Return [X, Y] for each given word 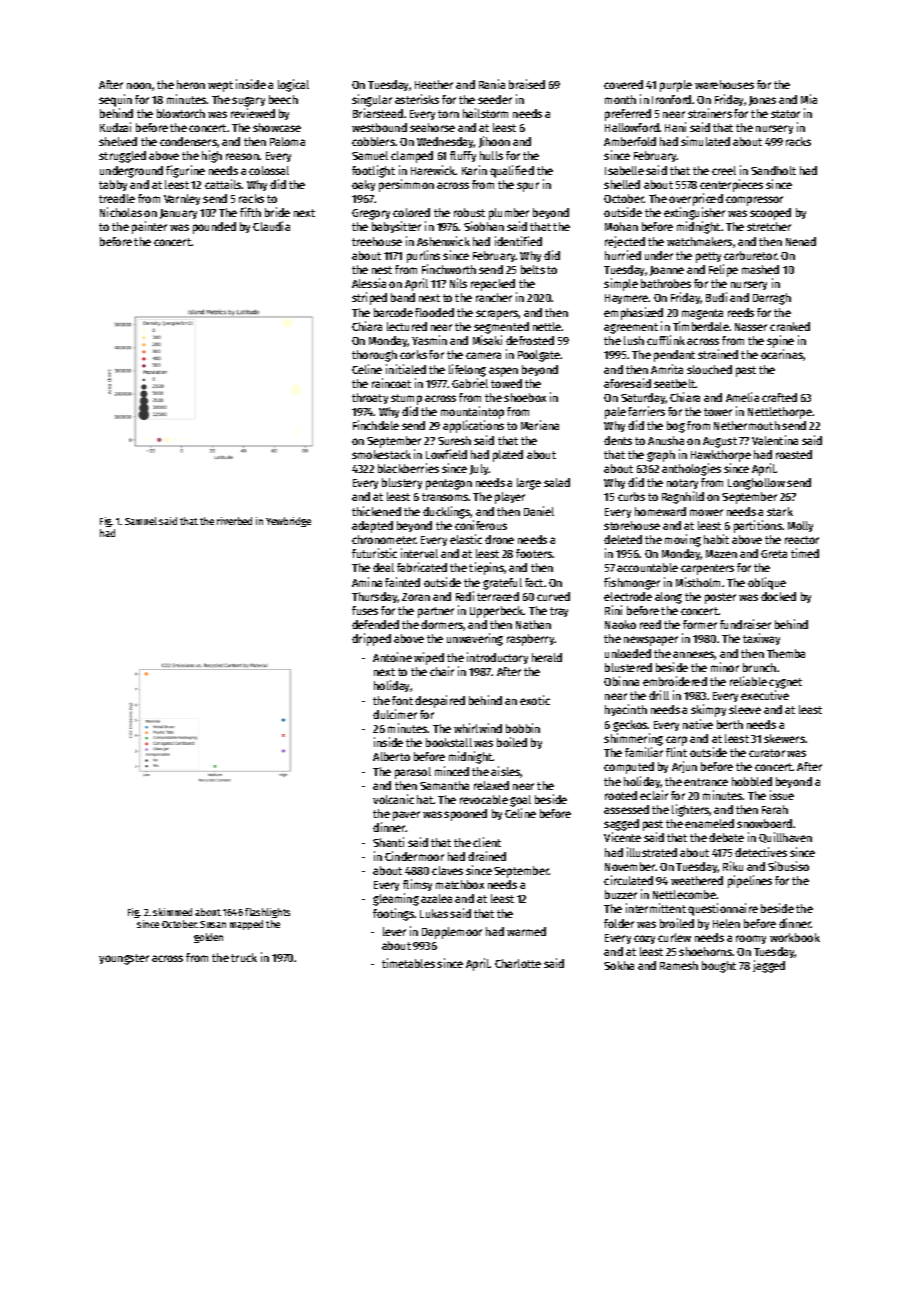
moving [683, 540]
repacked [493, 285]
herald [547, 657]
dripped [371, 639]
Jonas [762, 101]
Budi [716, 297]
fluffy [463, 156]
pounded [214, 228]
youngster [124, 959]
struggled [122, 157]
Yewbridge [288, 522]
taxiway [761, 639]
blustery [402, 483]
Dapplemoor [452, 933]
